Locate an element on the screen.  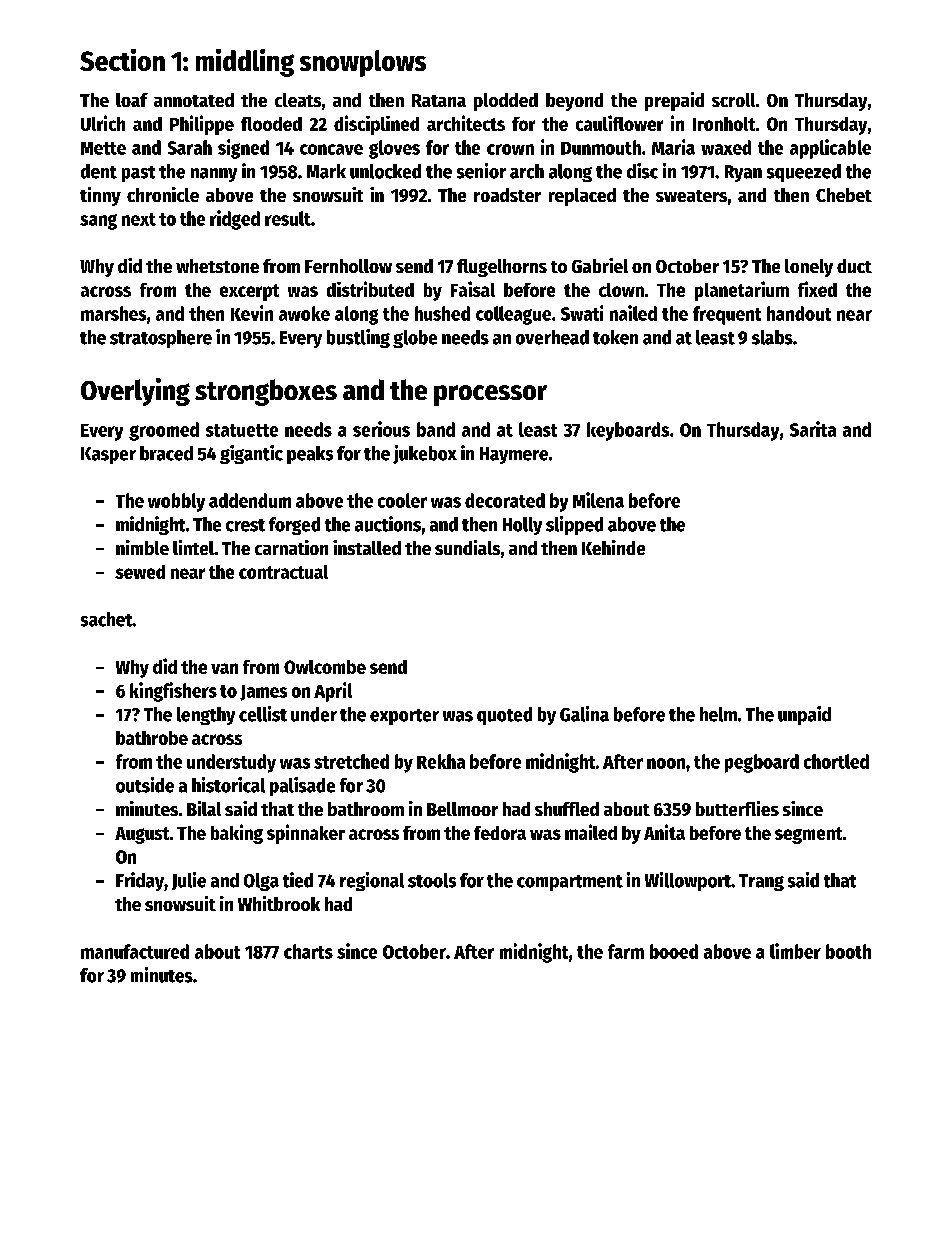
exporter is located at coordinates (404, 717).
